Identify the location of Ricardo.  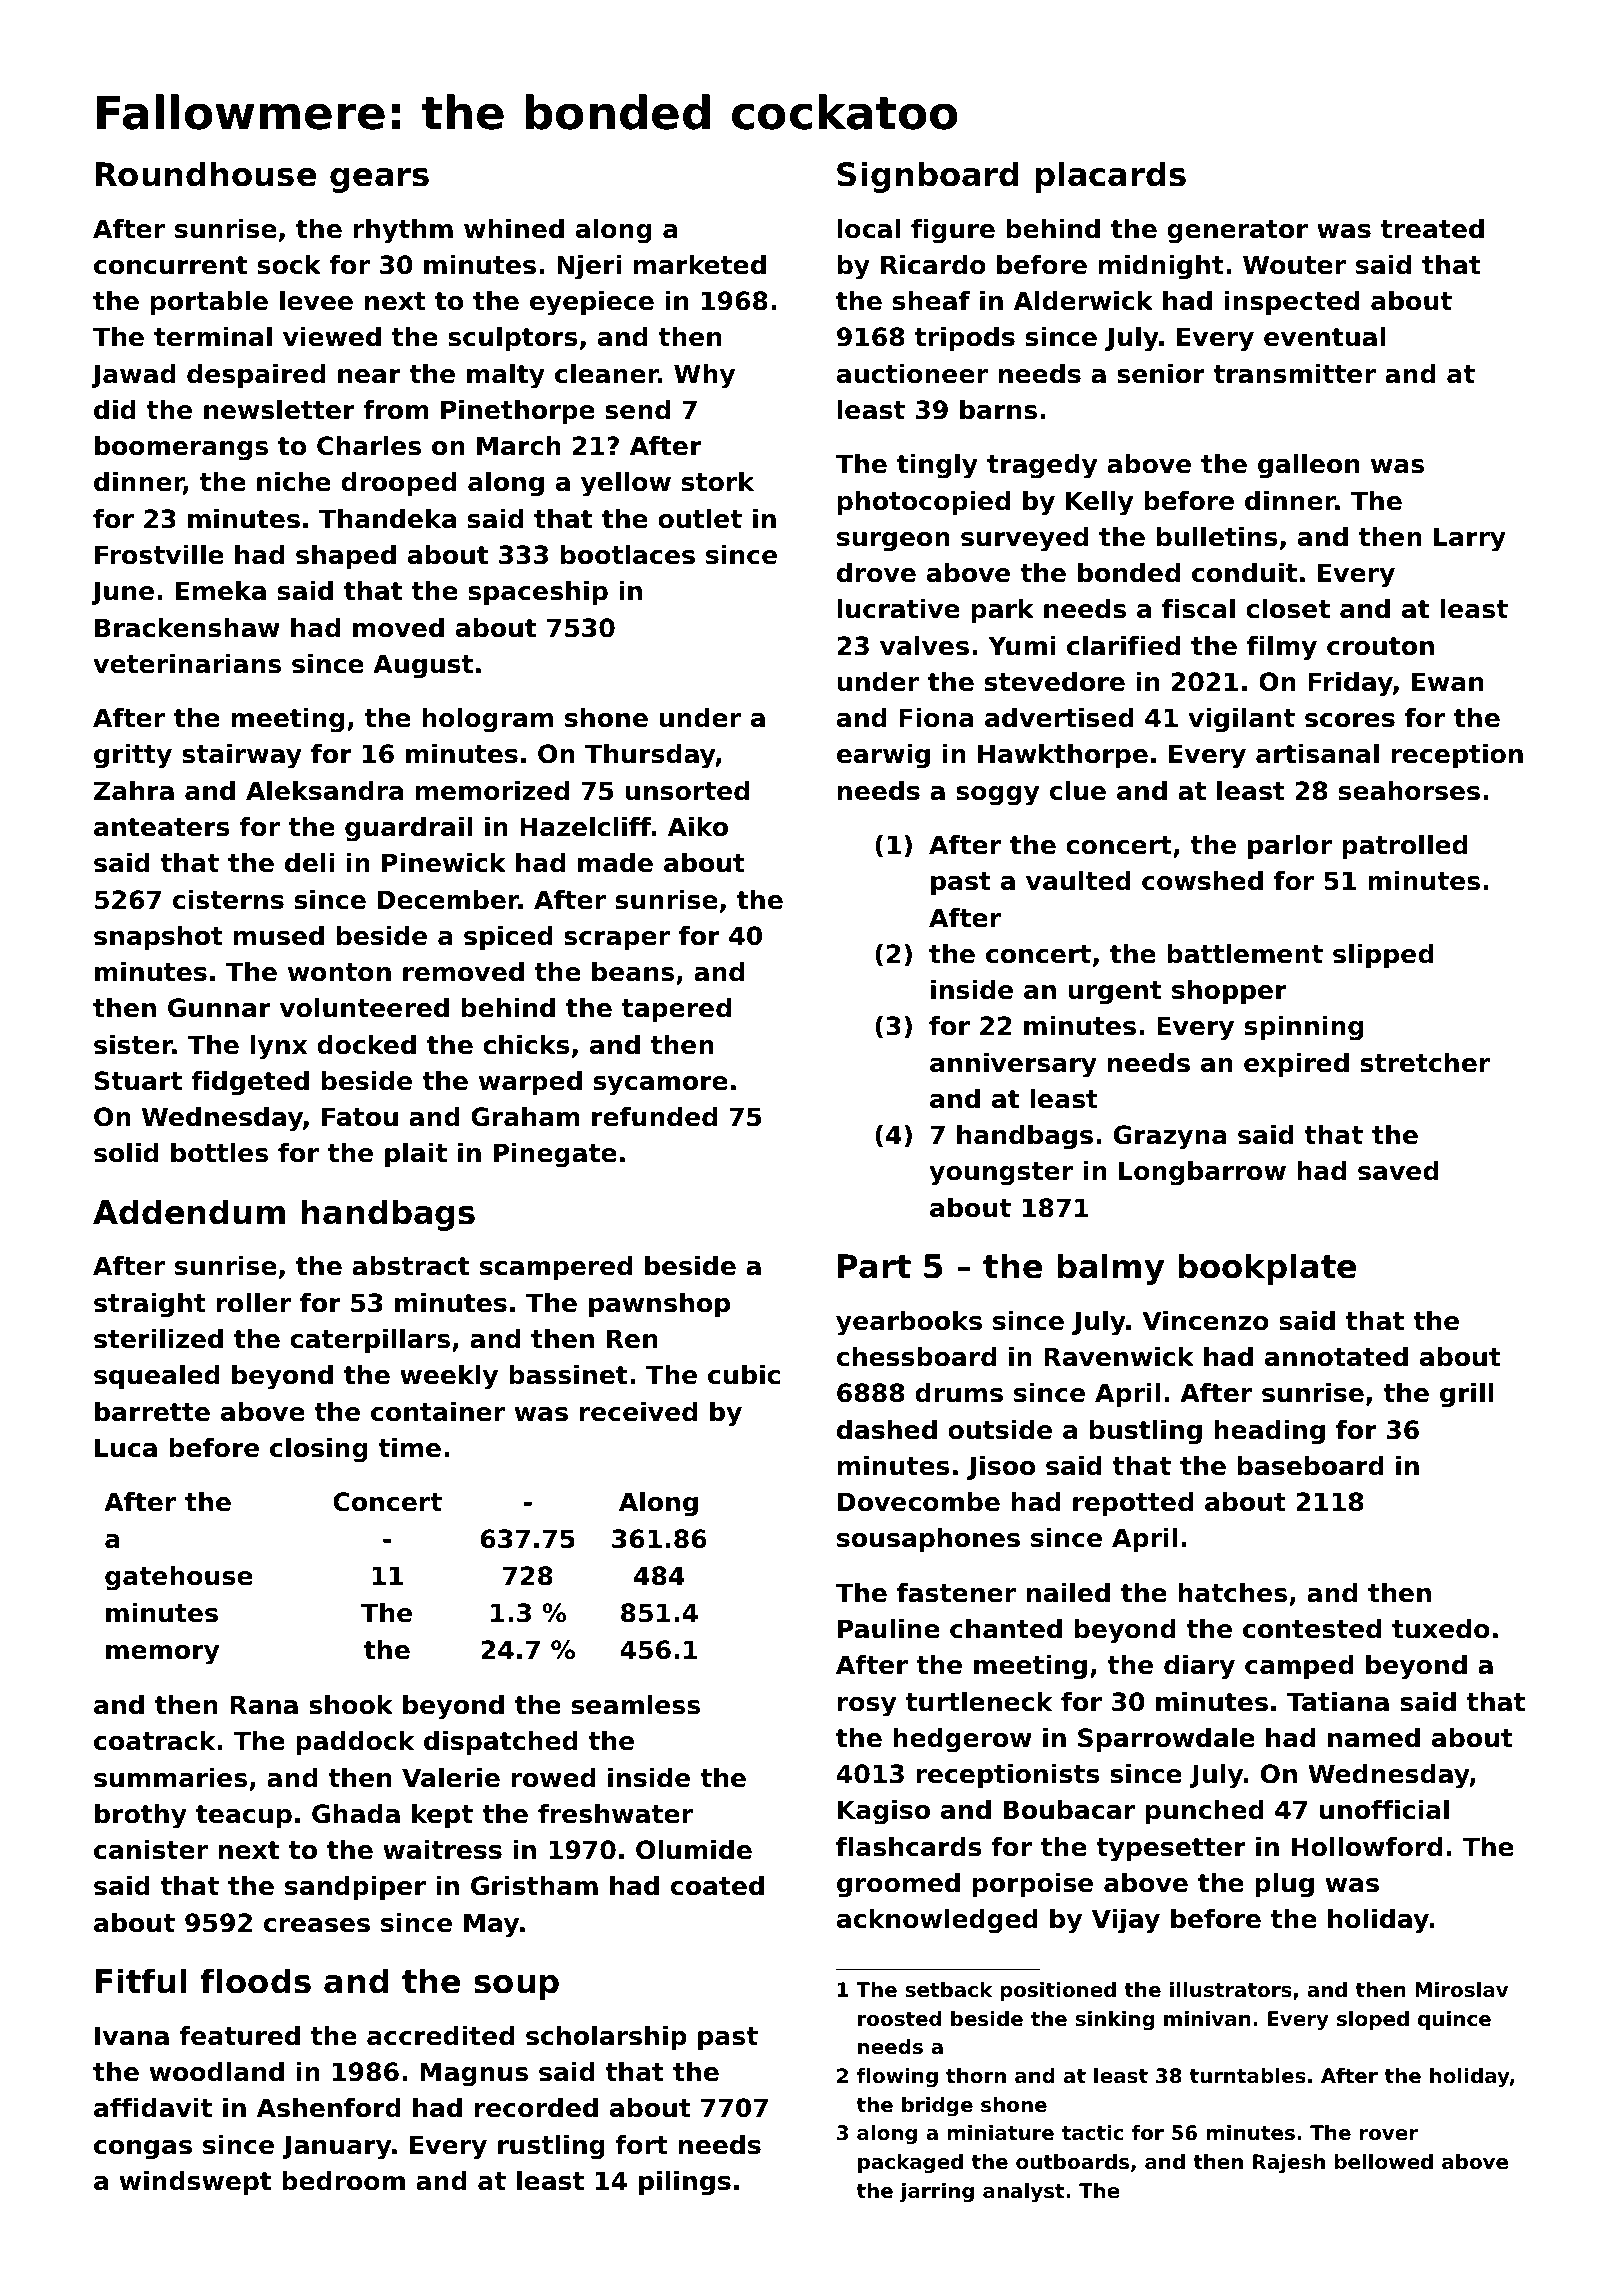
(933, 265).
